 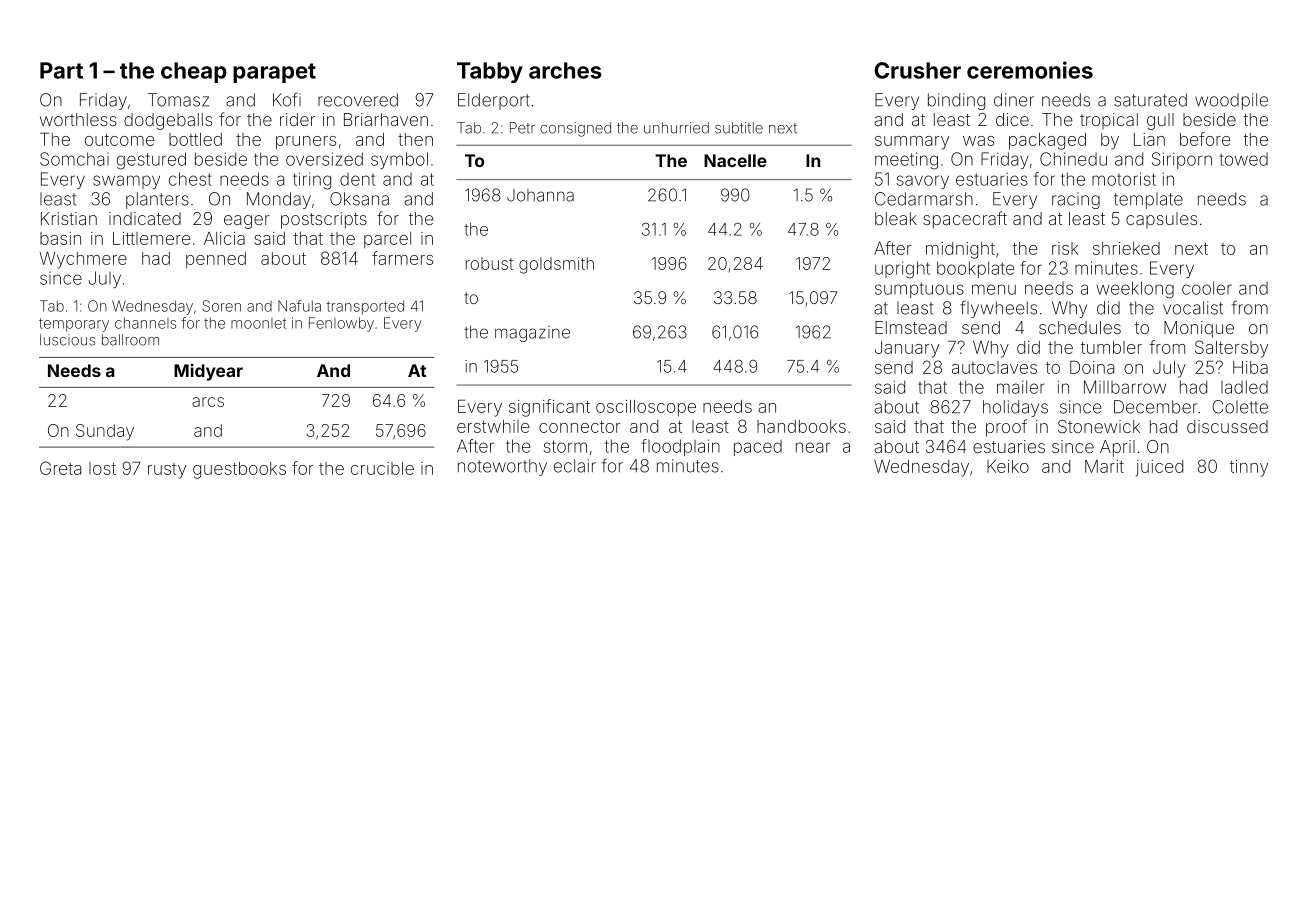 What do you see at coordinates (906, 161) in the screenshot?
I see `meeting` at bounding box center [906, 161].
